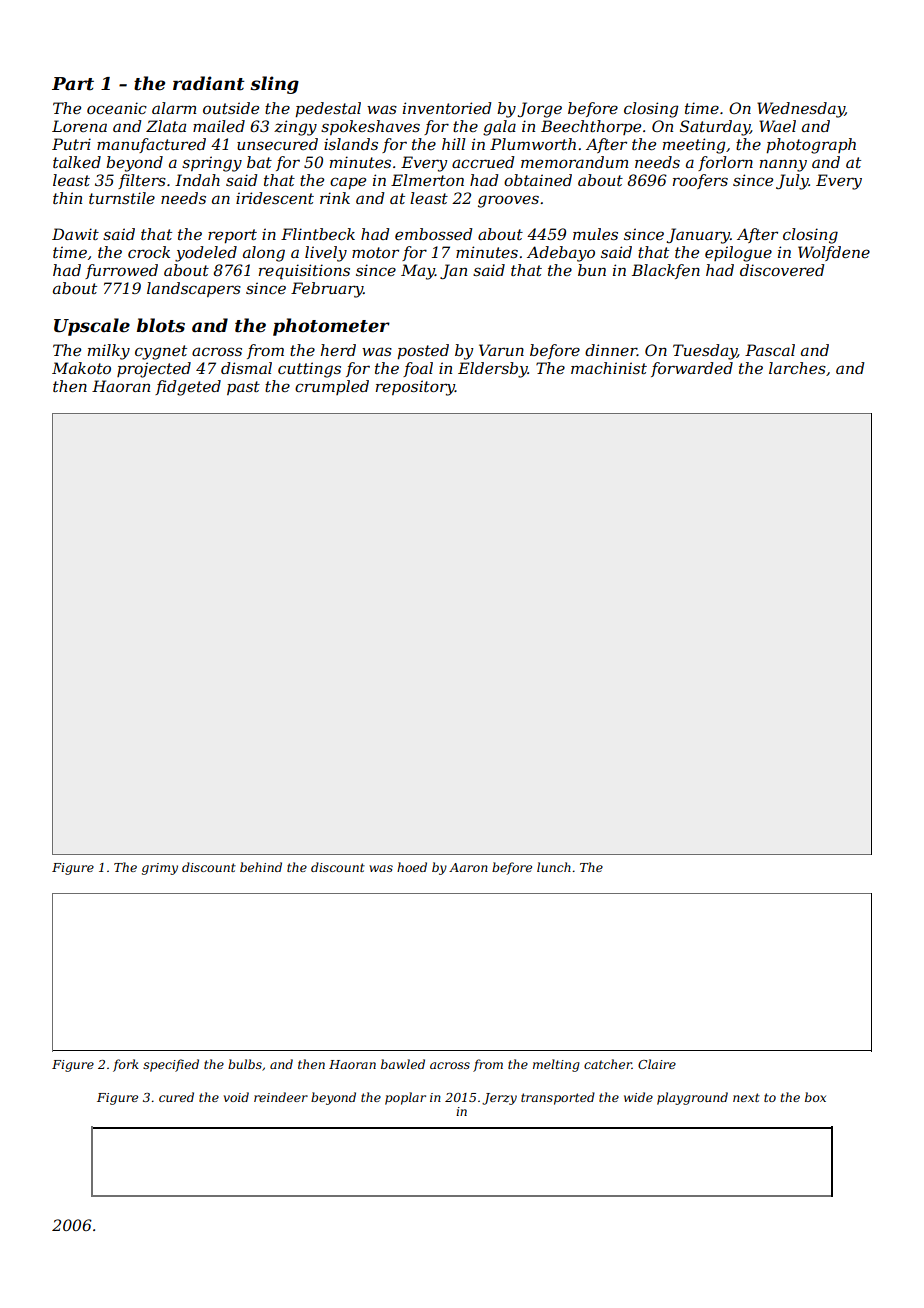 Image resolution: width=924 pixels, height=1308 pixels. Describe the element at coordinates (811, 146) in the screenshot. I see `photograph` at that location.
